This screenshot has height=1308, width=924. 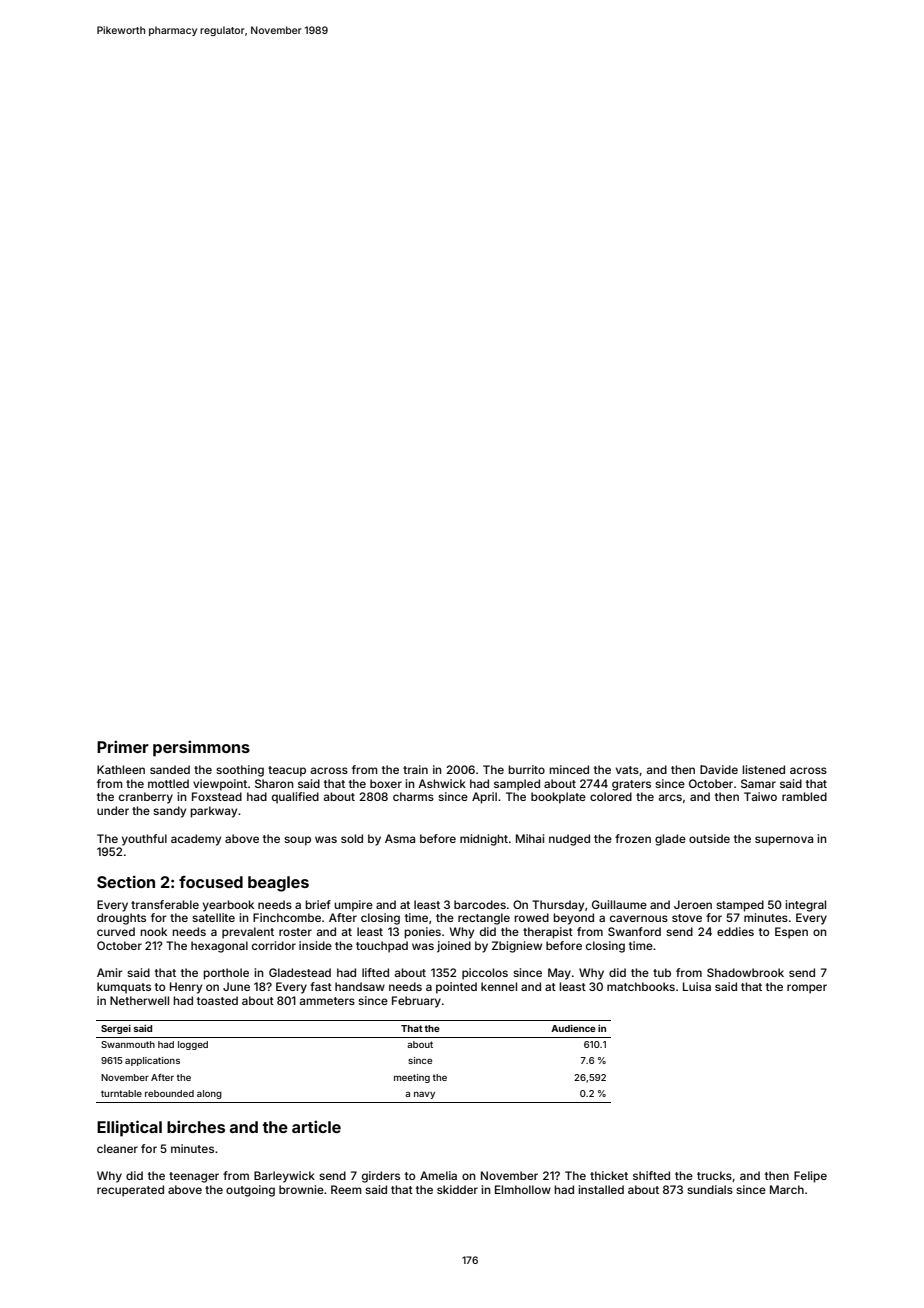 I want to click on skidder, so click(x=457, y=1189).
